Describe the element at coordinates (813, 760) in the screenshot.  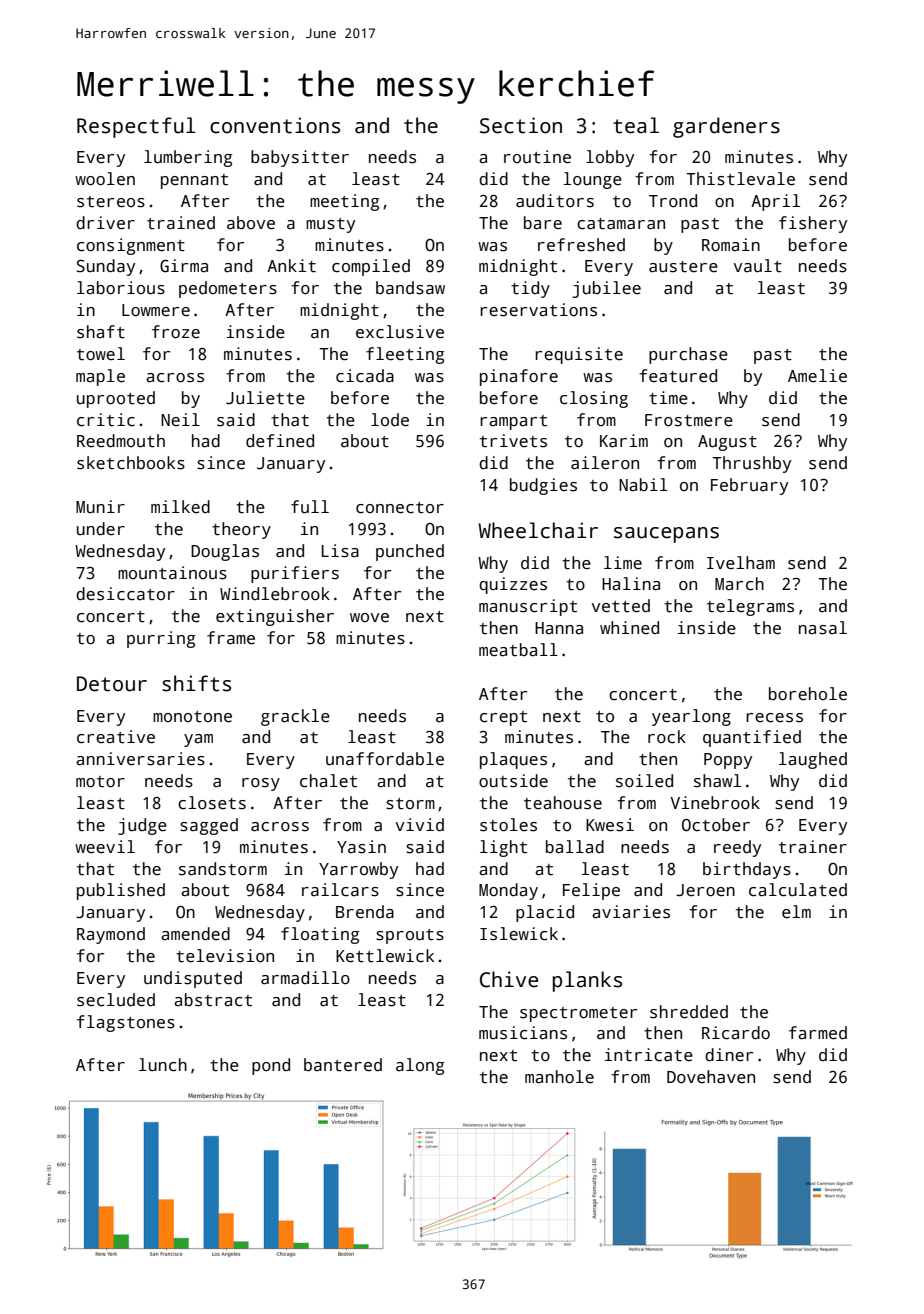
I see `laughed` at that location.
